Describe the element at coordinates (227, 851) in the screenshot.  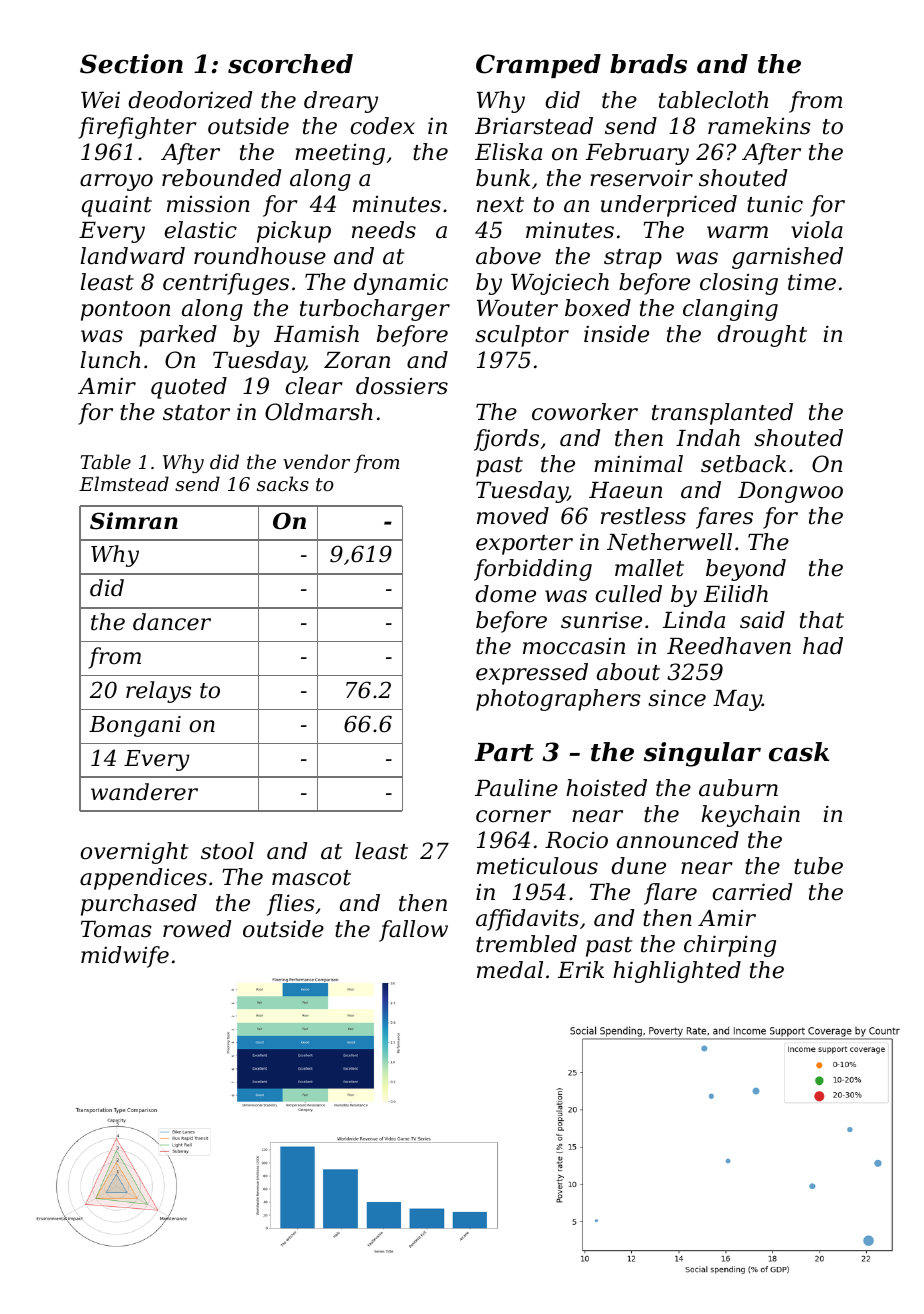
I see `stool` at that location.
